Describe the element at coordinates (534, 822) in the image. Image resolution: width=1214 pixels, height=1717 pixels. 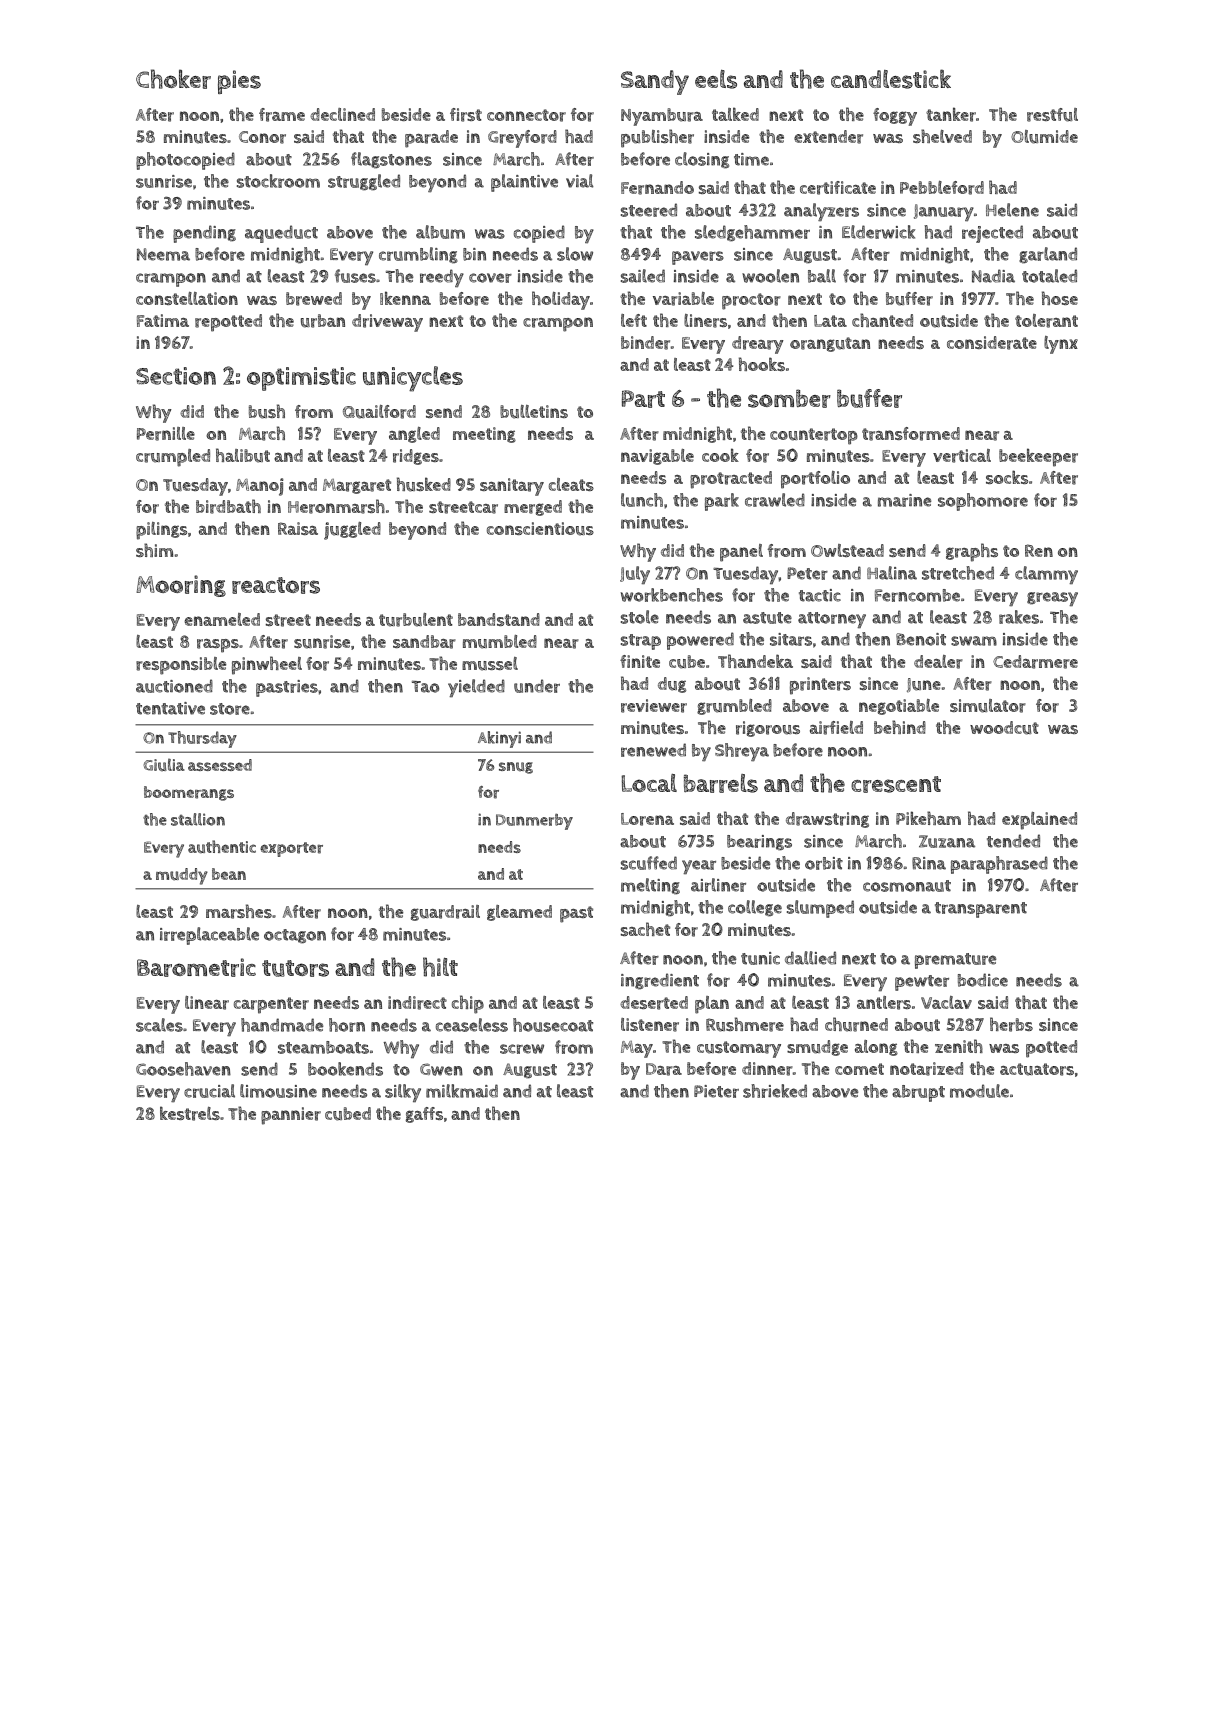
I see `Dunmerby` at that location.
